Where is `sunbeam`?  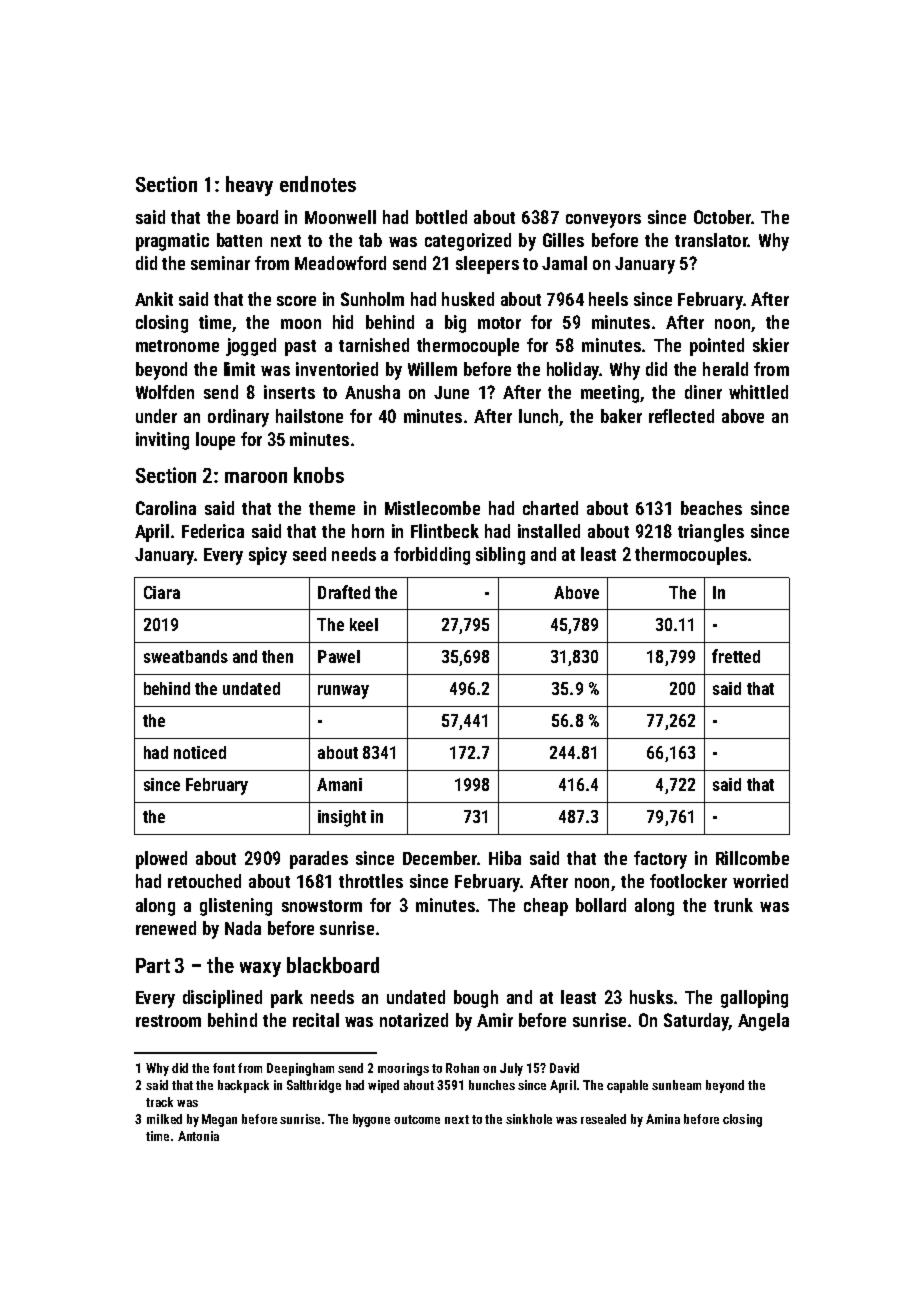
sunbeam is located at coordinates (676, 1085).
